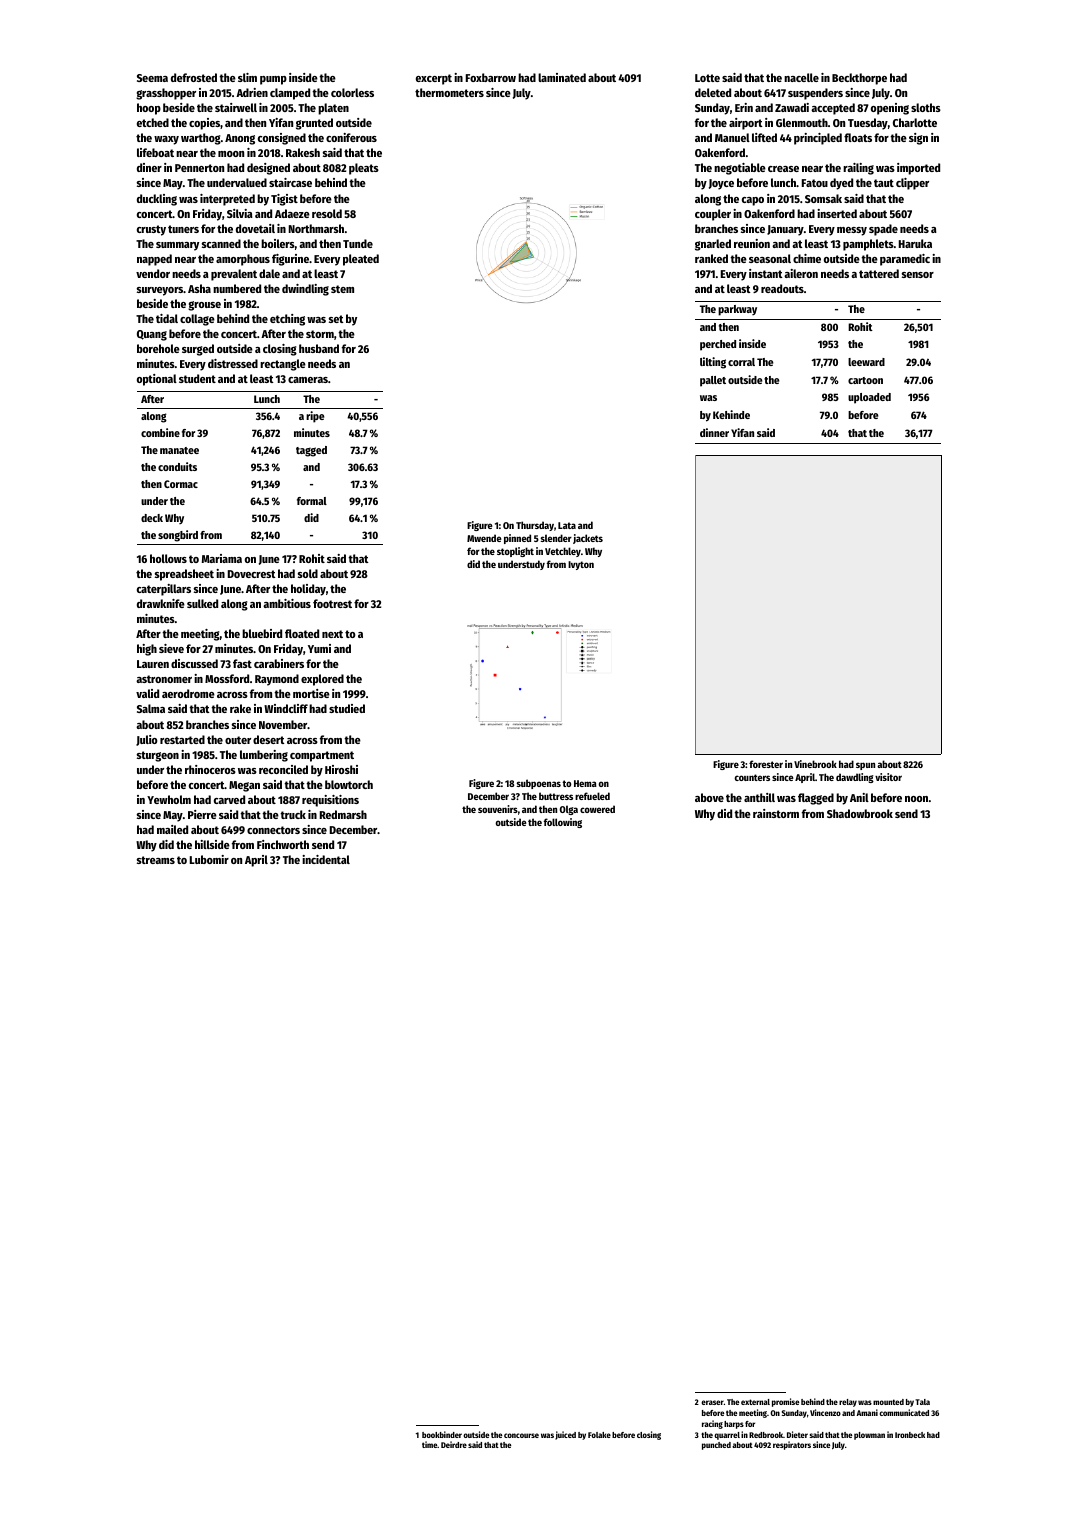 This page has height=1524, width=1078. Describe the element at coordinates (430, 1444) in the page. I see `time` at that location.
